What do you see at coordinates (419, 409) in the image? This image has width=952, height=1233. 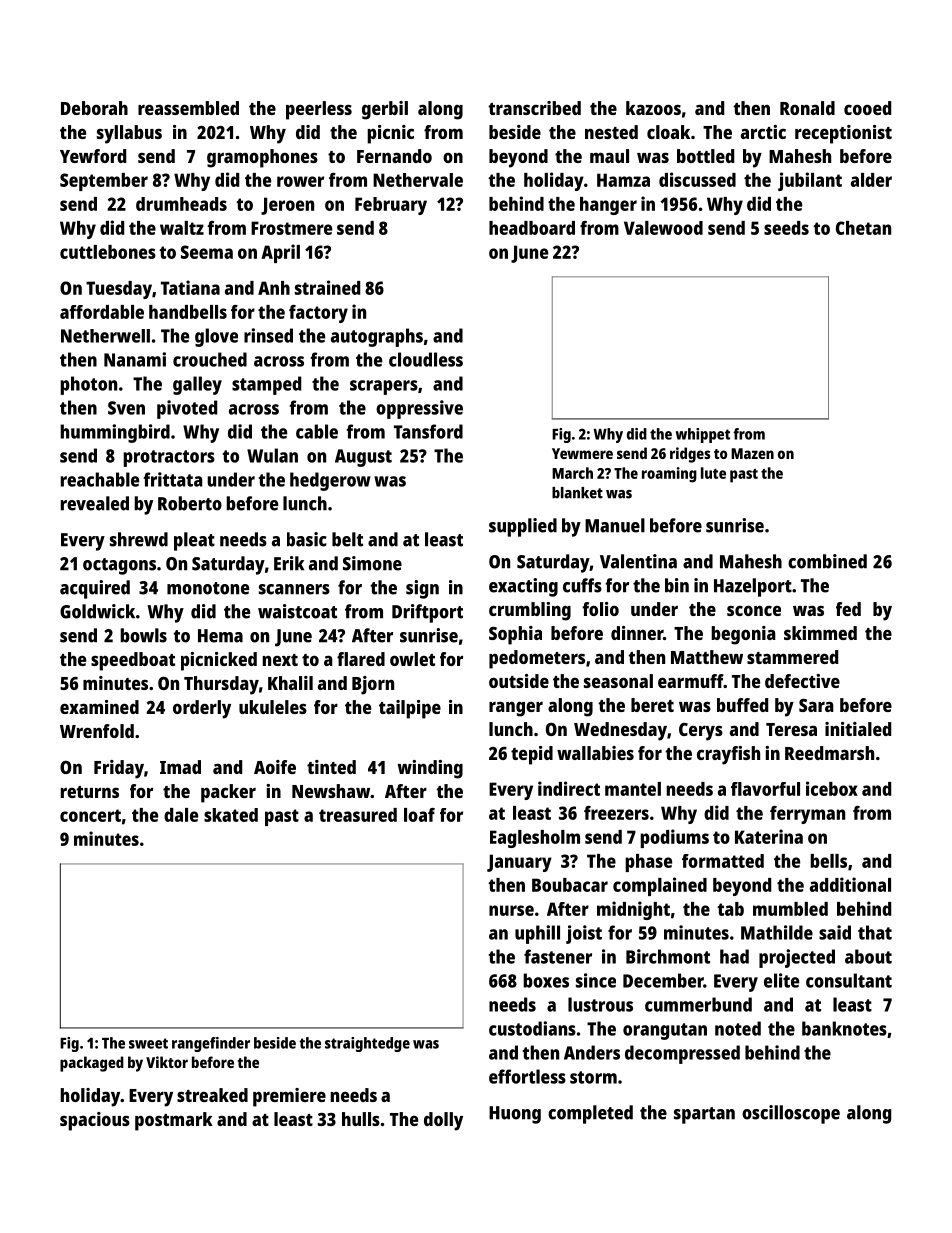 I see `oppressive` at bounding box center [419, 409].
